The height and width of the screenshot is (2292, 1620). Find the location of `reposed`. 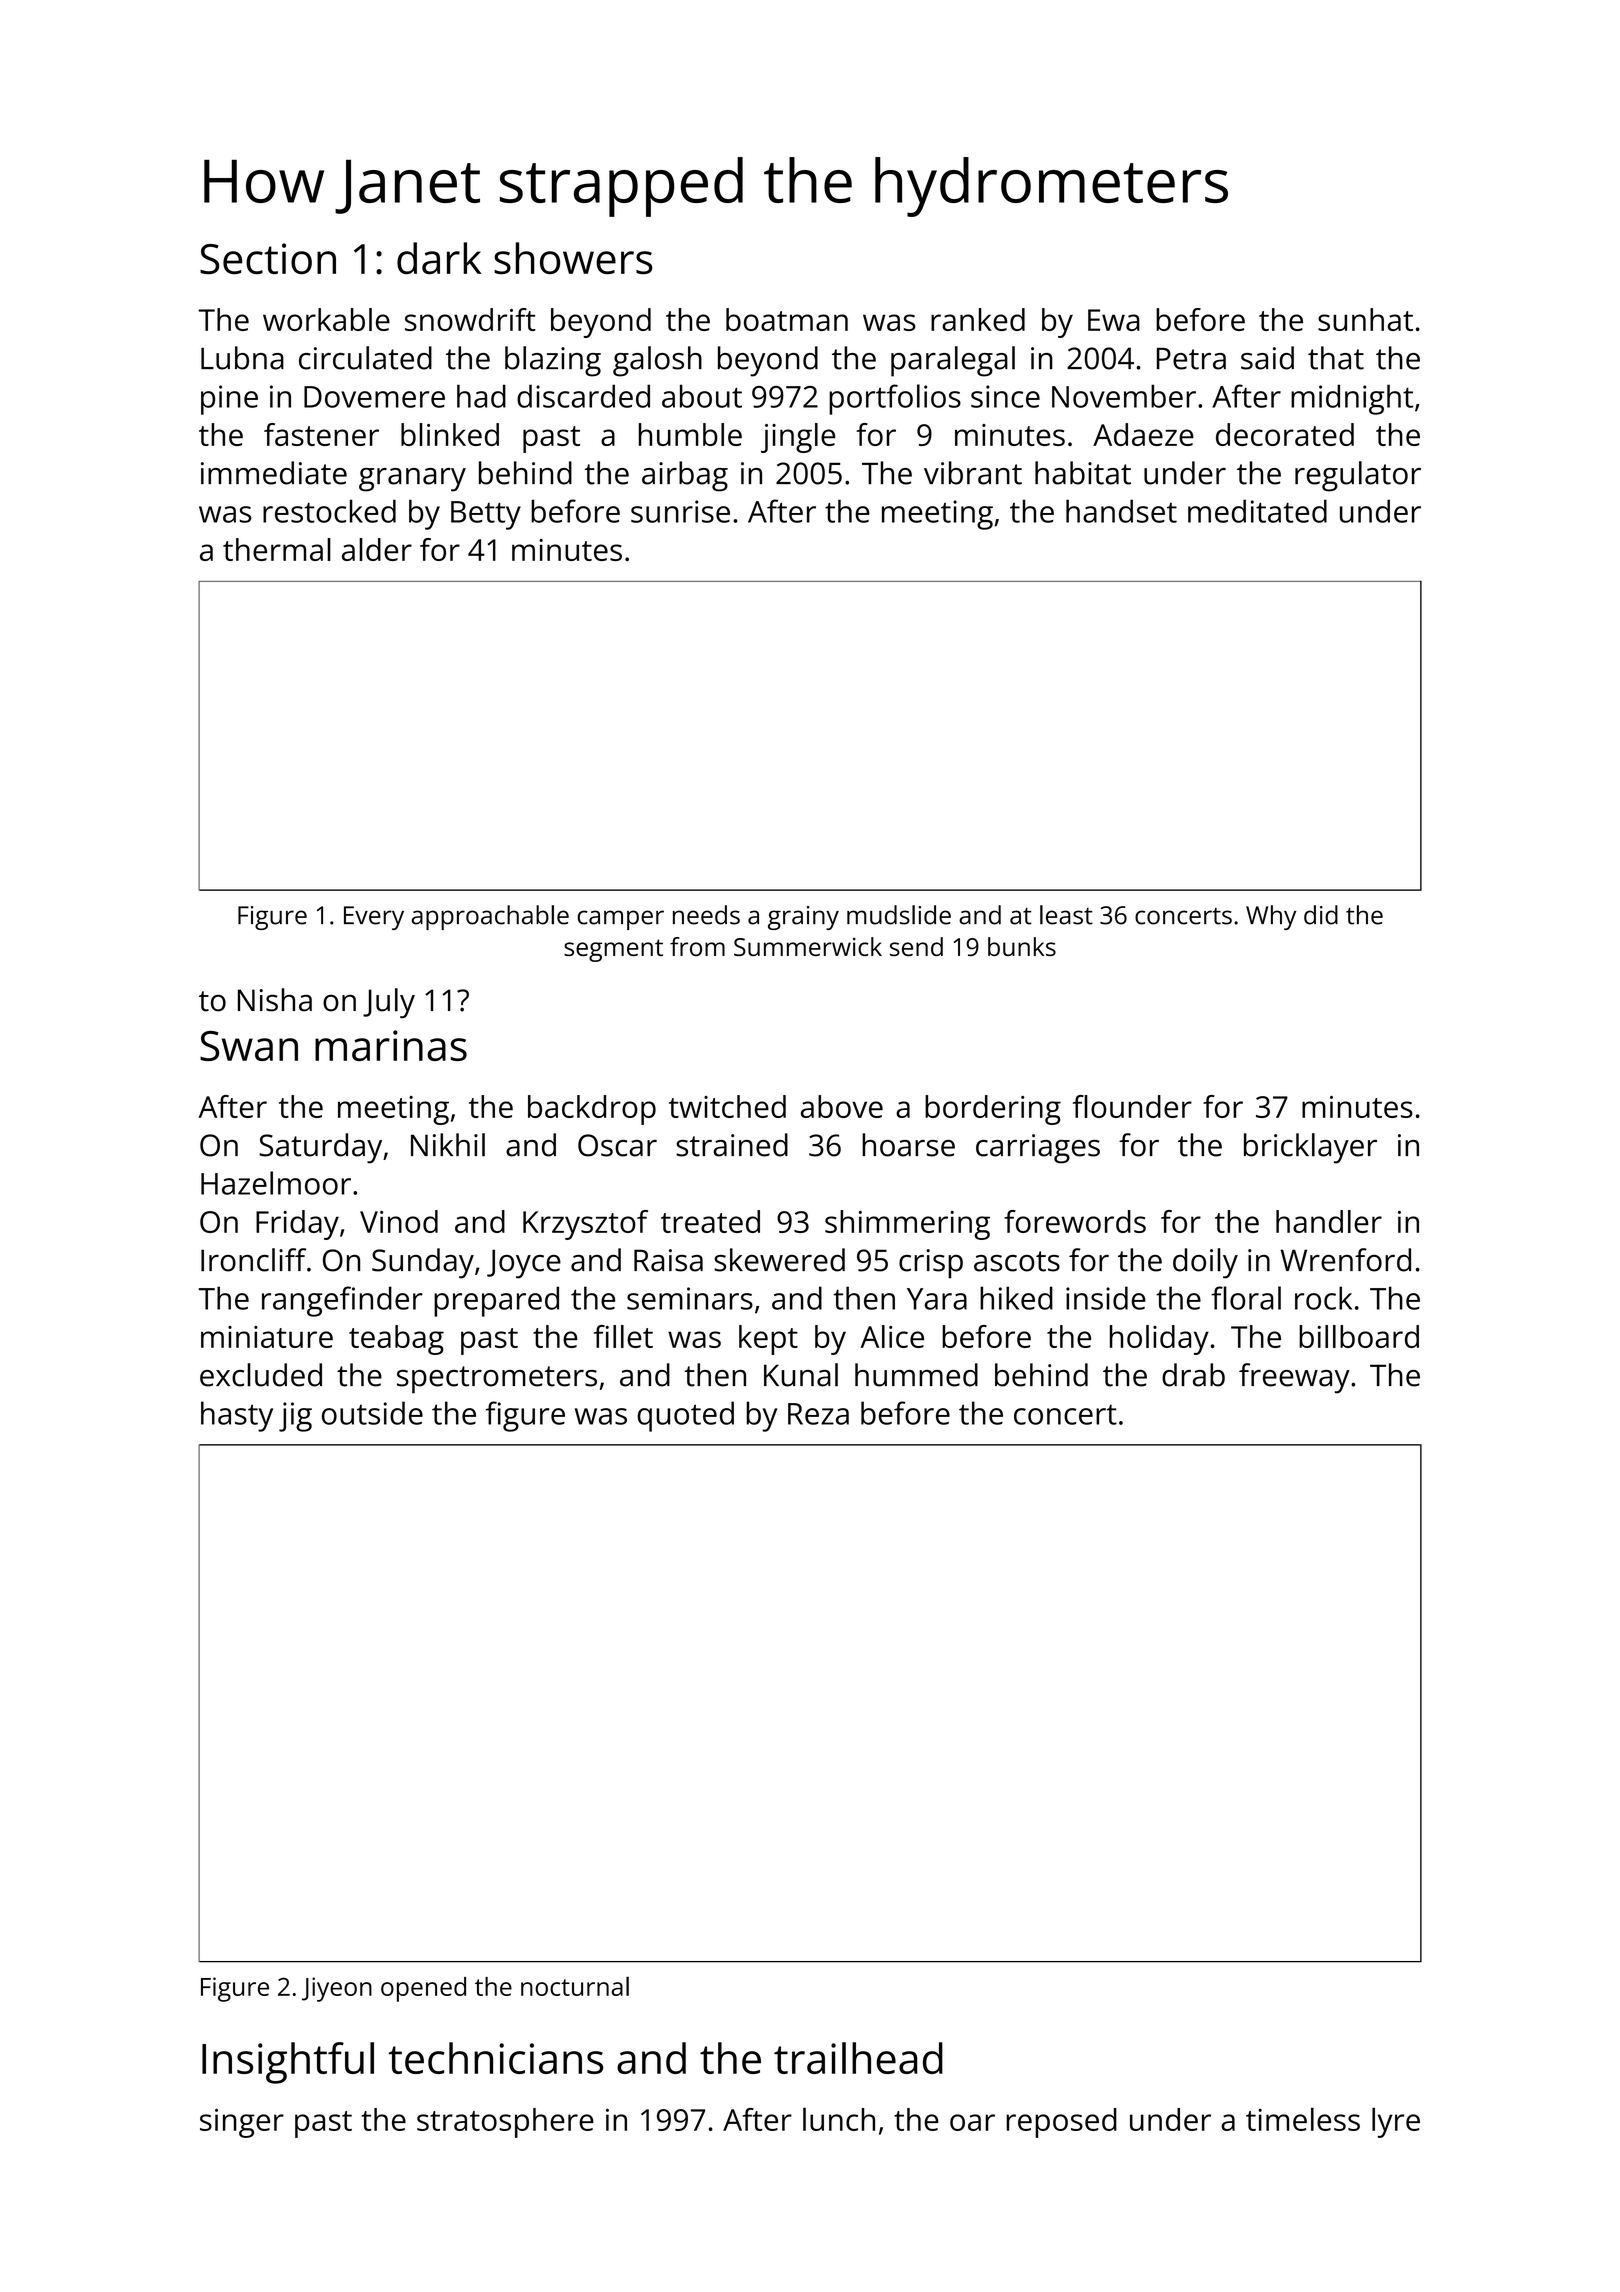

reposed is located at coordinates (1061, 2123).
